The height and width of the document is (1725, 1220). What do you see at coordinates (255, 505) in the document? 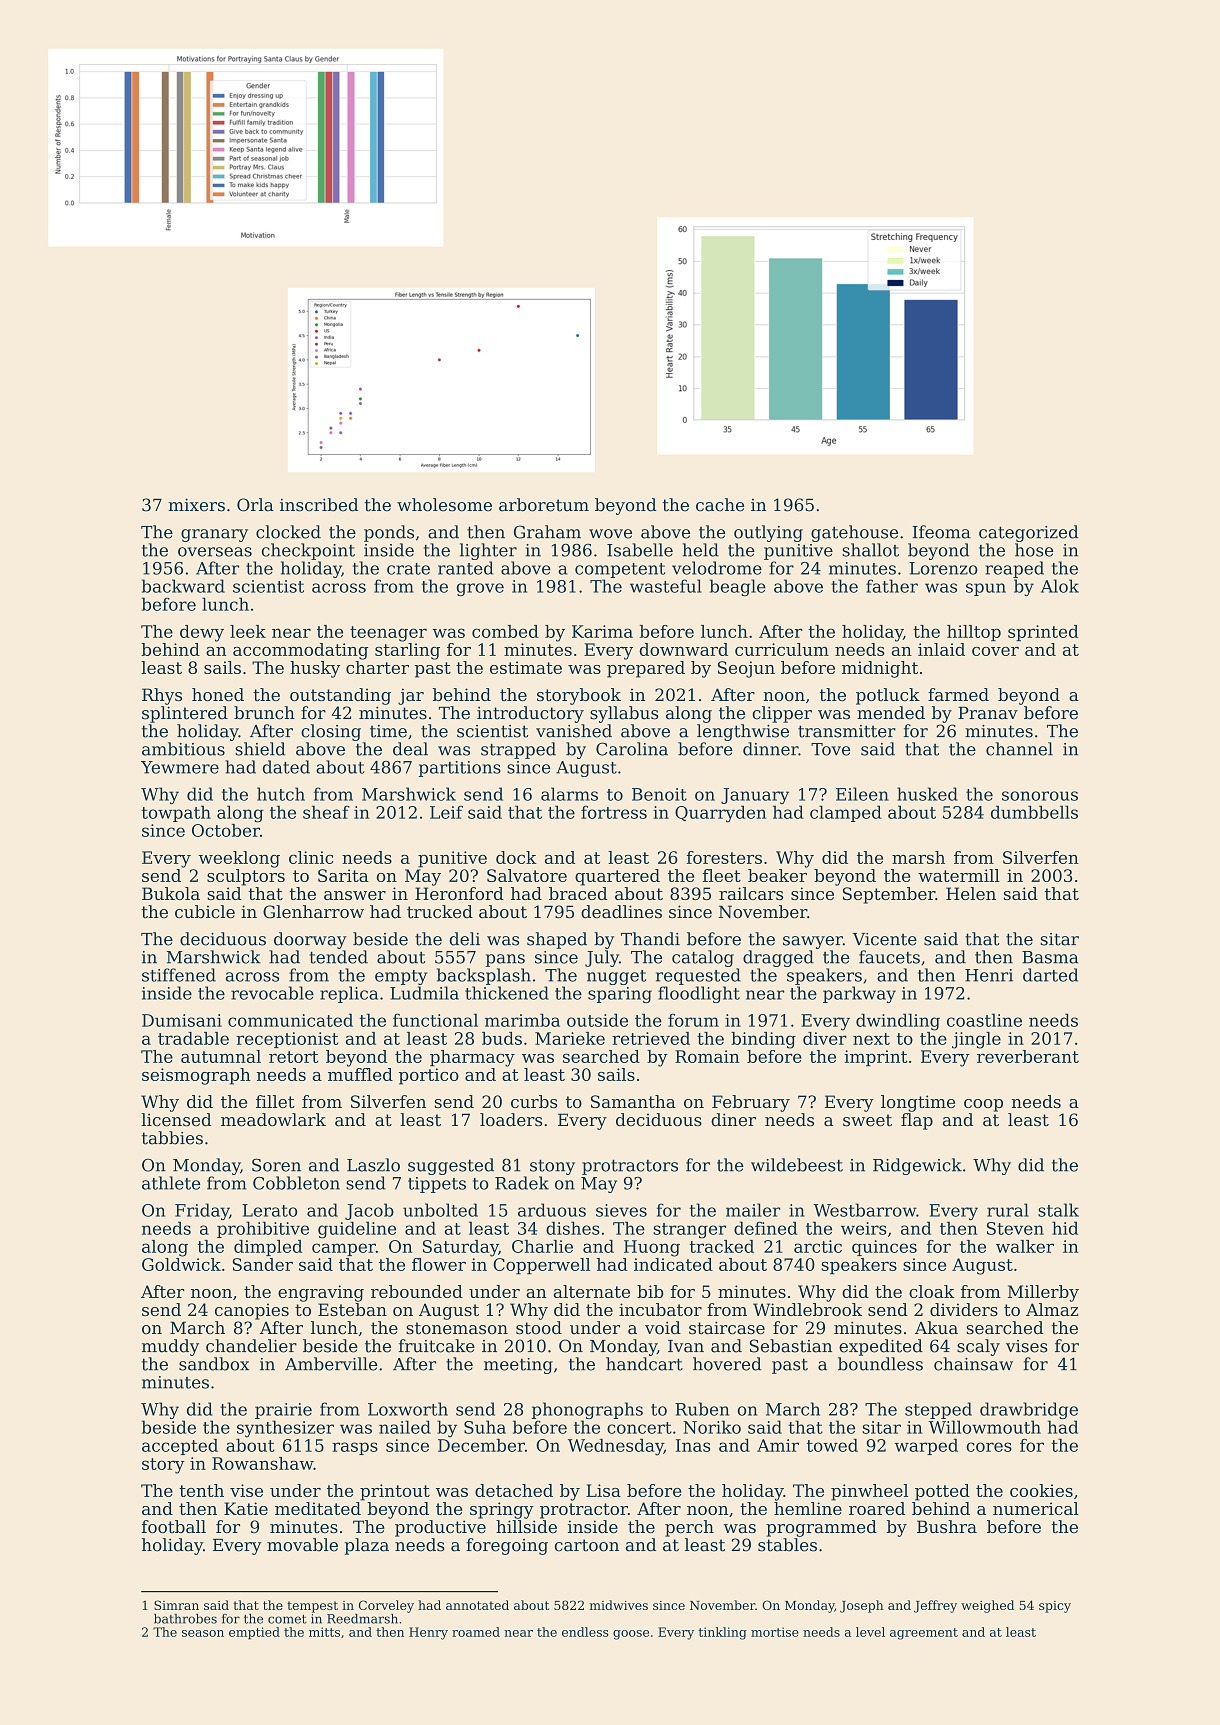
I see `Orla` at bounding box center [255, 505].
